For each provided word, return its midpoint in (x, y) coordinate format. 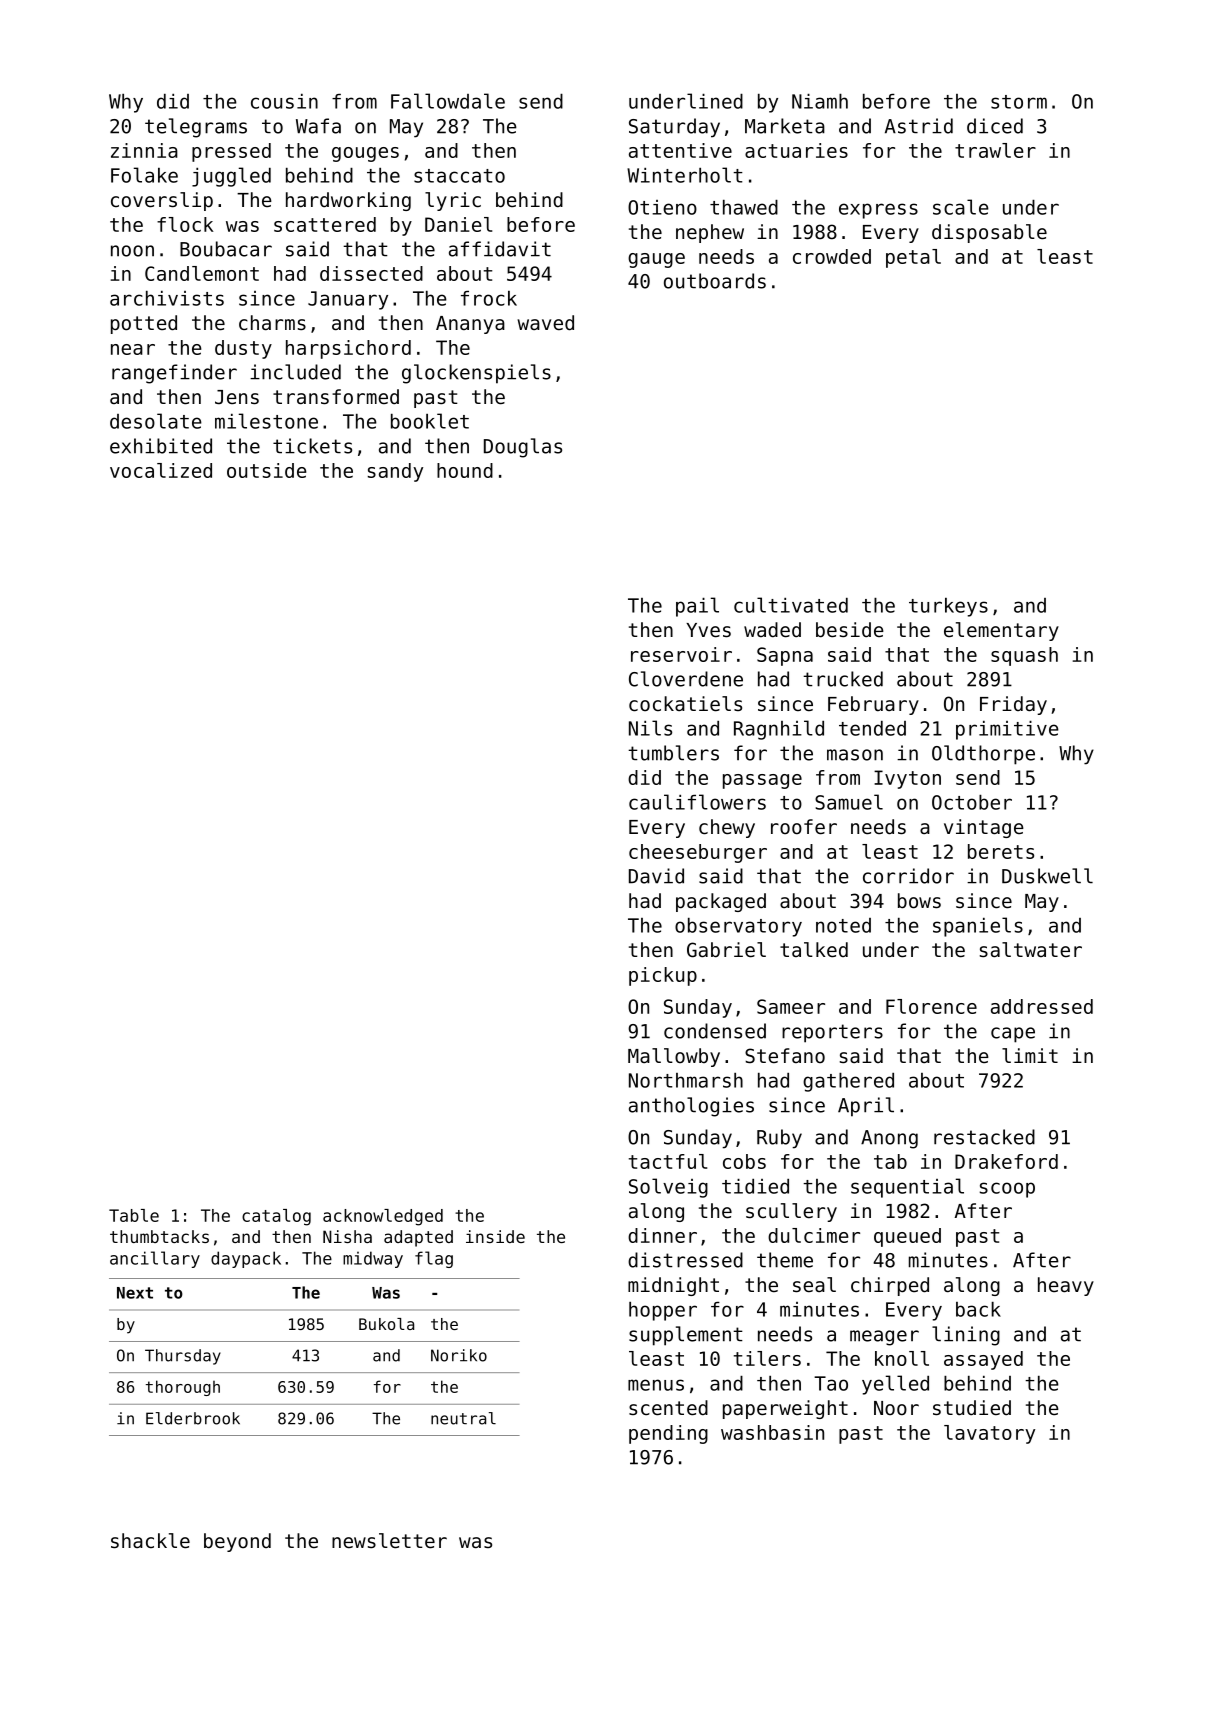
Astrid (919, 126)
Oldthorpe (983, 755)
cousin (284, 101)
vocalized (161, 470)
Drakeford (1006, 1161)
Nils (650, 728)
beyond (237, 1542)
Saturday (674, 128)
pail (697, 607)
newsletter (389, 1541)
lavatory (989, 1434)
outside (266, 470)
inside (495, 1236)
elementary (1001, 631)
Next (135, 1293)
